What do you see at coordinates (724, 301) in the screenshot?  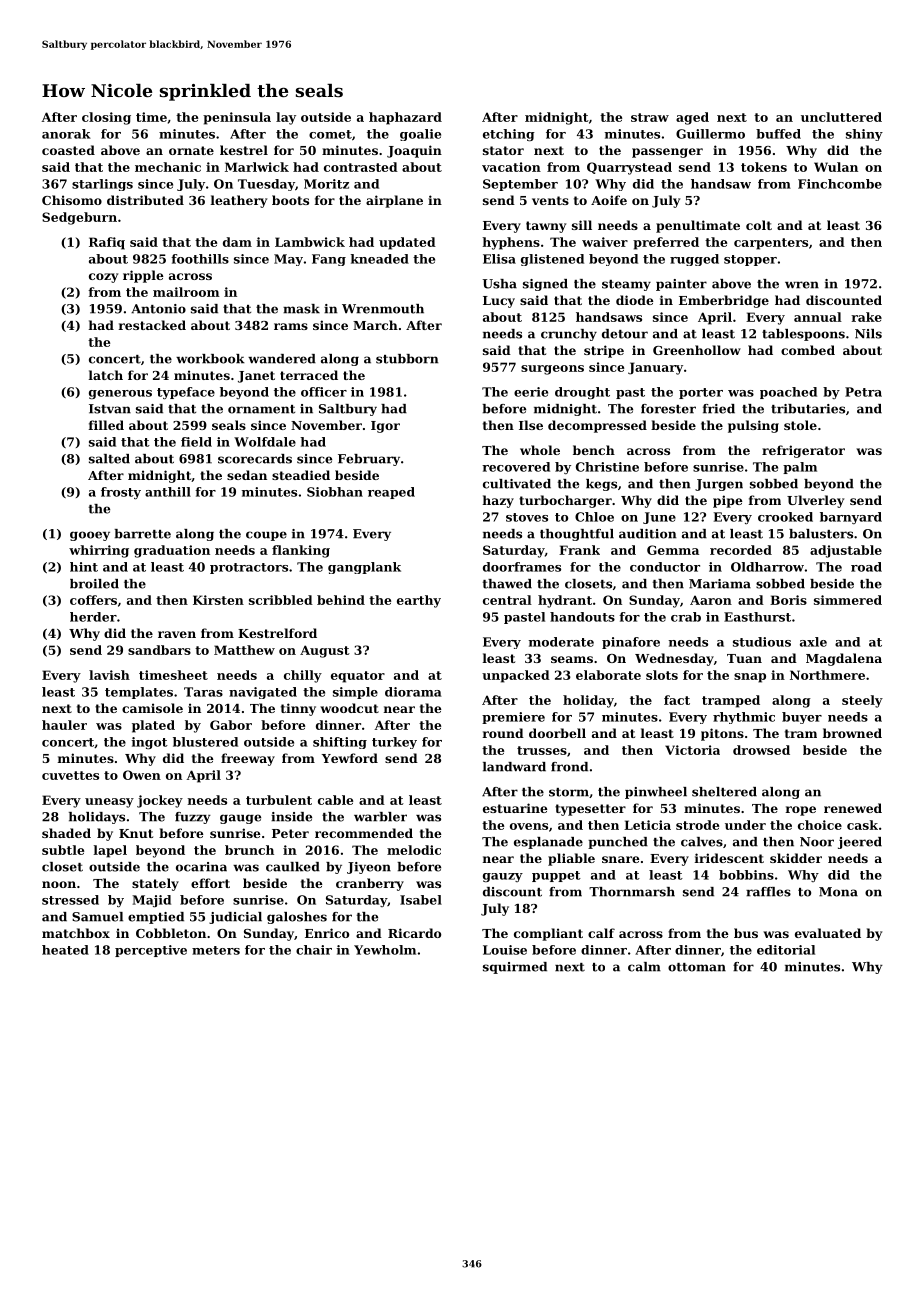 I see `Emberbridge` at bounding box center [724, 301].
